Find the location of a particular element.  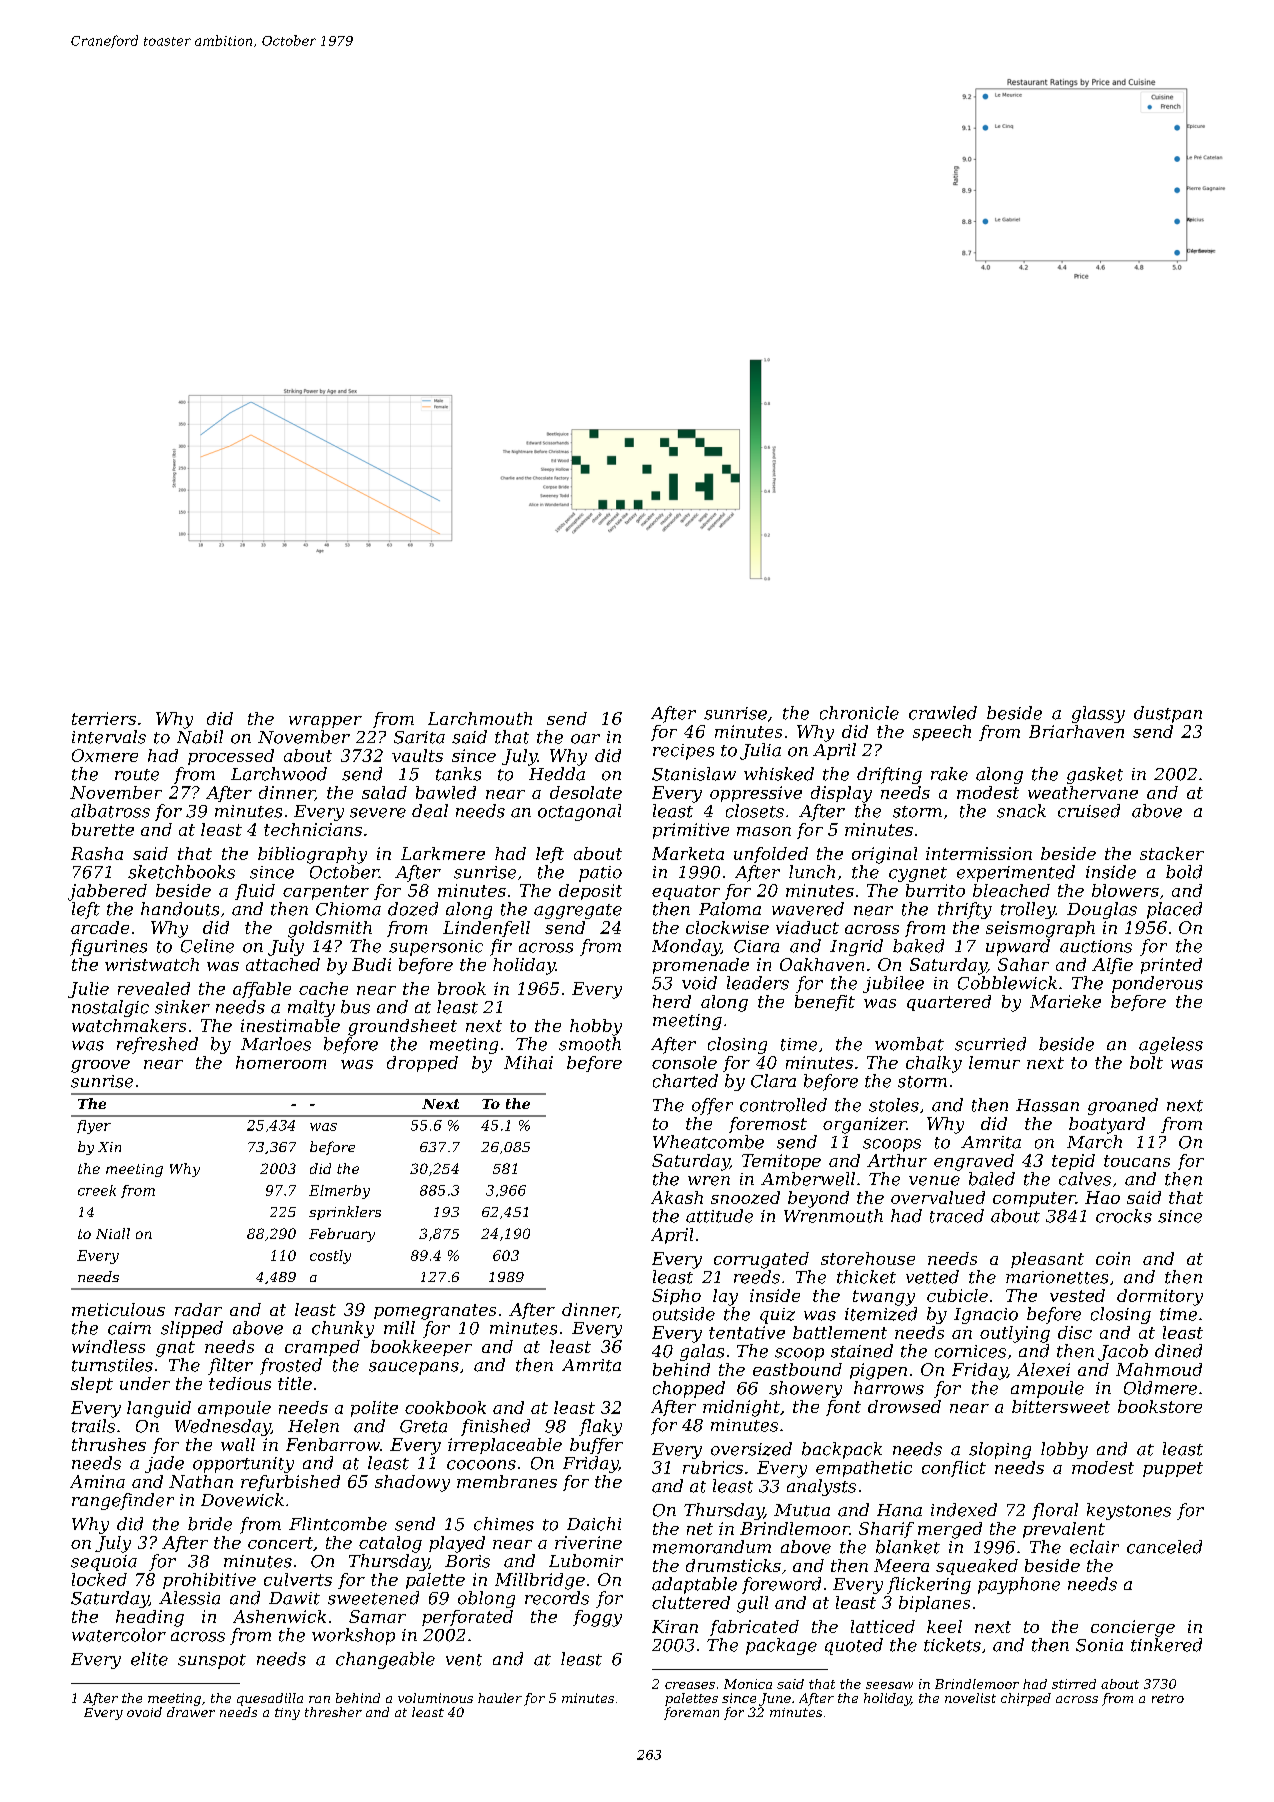

Helen is located at coordinates (313, 1426).
